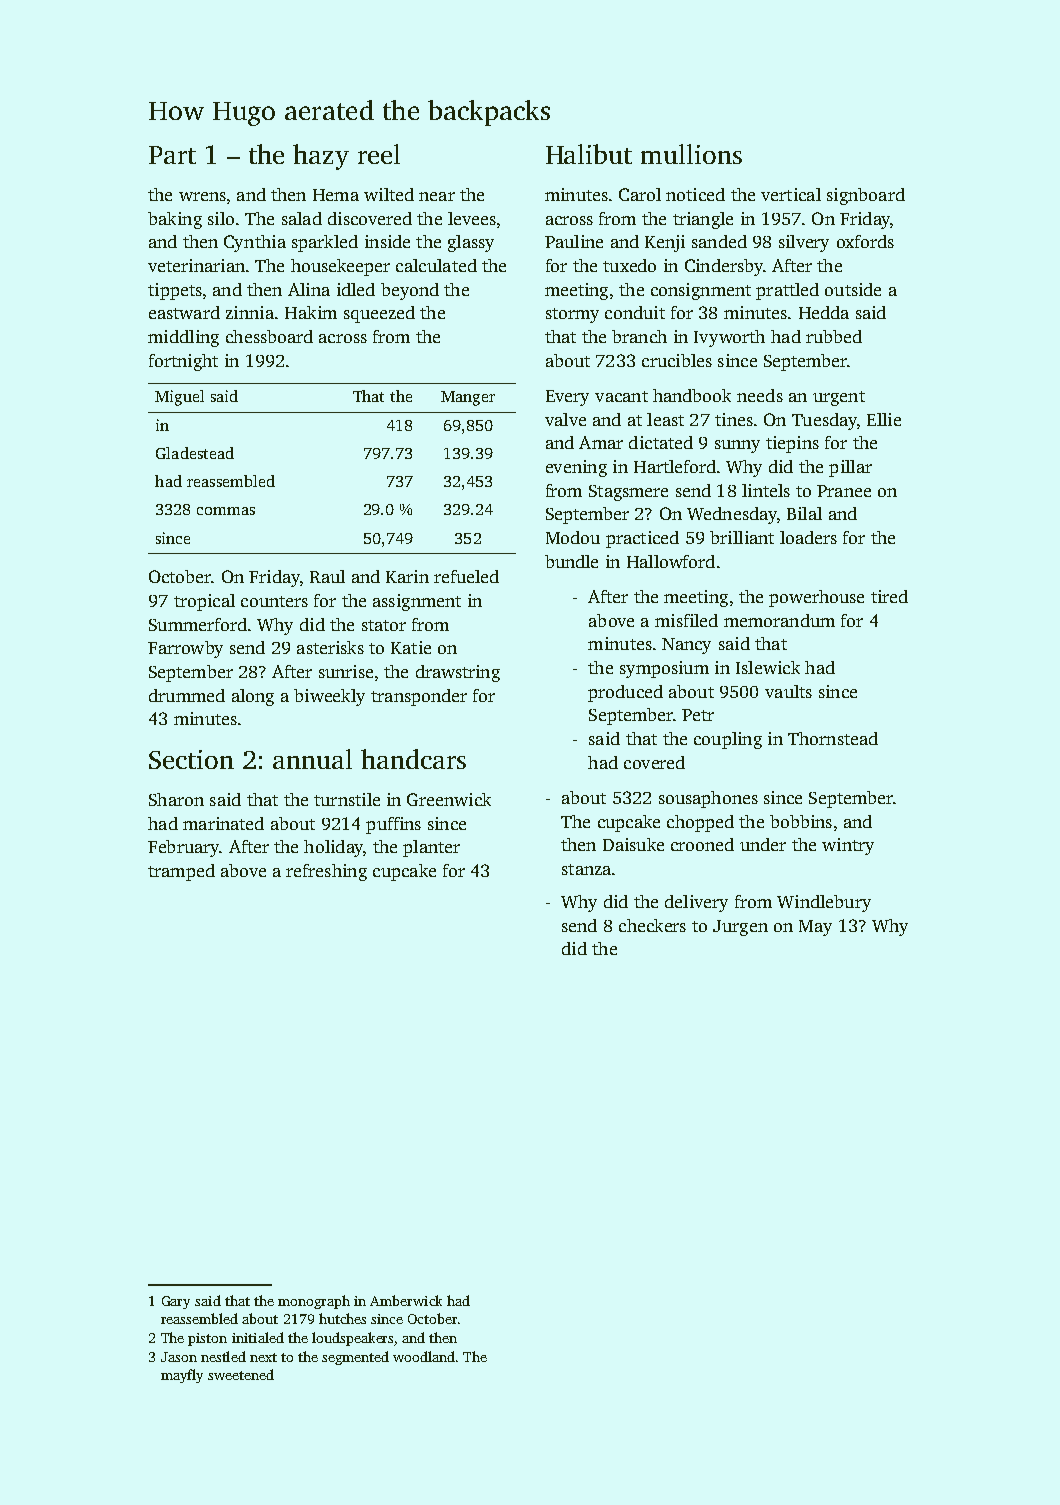  I want to click on woodland, so click(424, 1356).
